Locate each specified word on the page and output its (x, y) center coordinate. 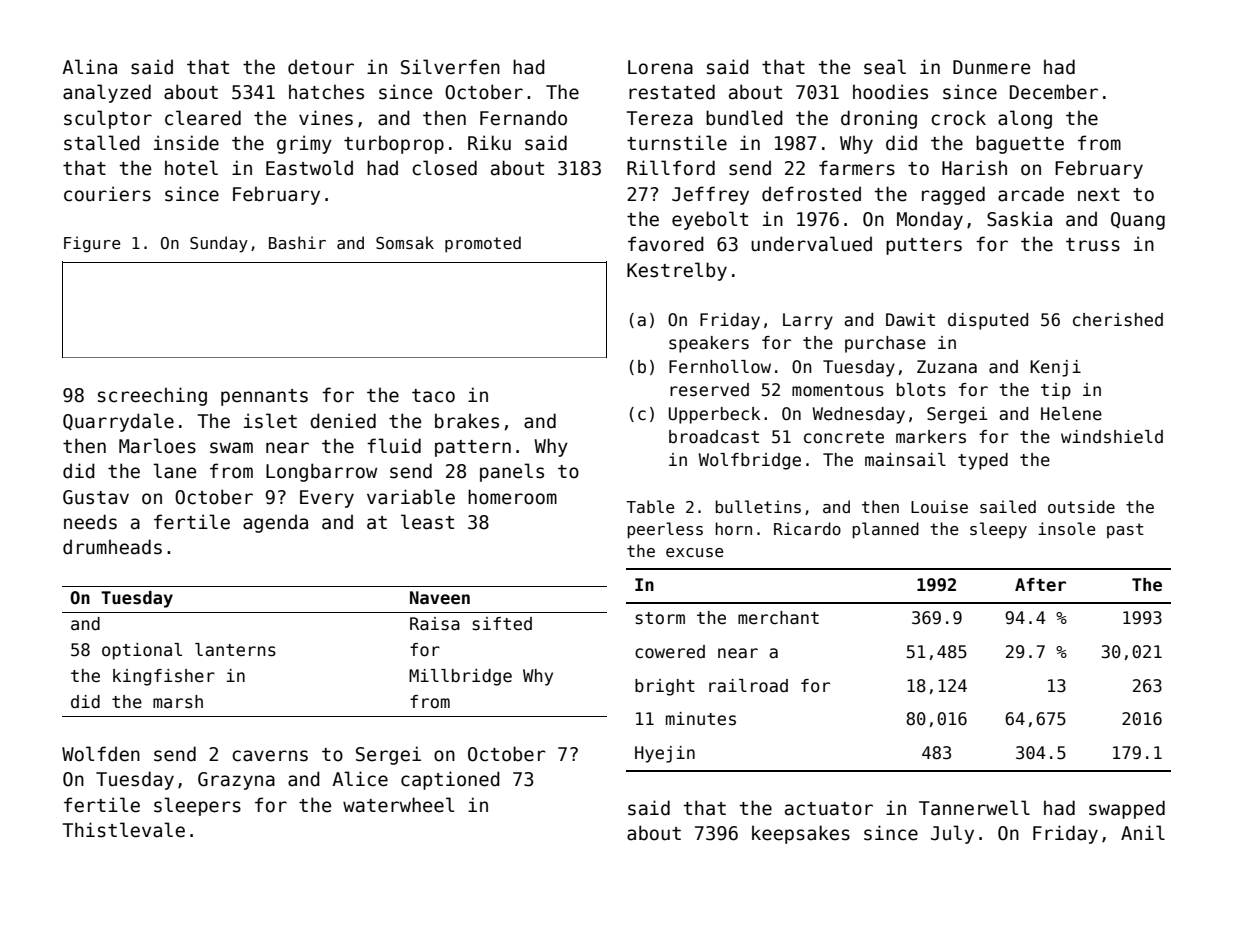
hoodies (890, 92)
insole (1066, 529)
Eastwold (309, 168)
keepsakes (801, 834)
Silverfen (450, 67)
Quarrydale (118, 422)
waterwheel (398, 805)
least (427, 522)
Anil (1143, 832)
